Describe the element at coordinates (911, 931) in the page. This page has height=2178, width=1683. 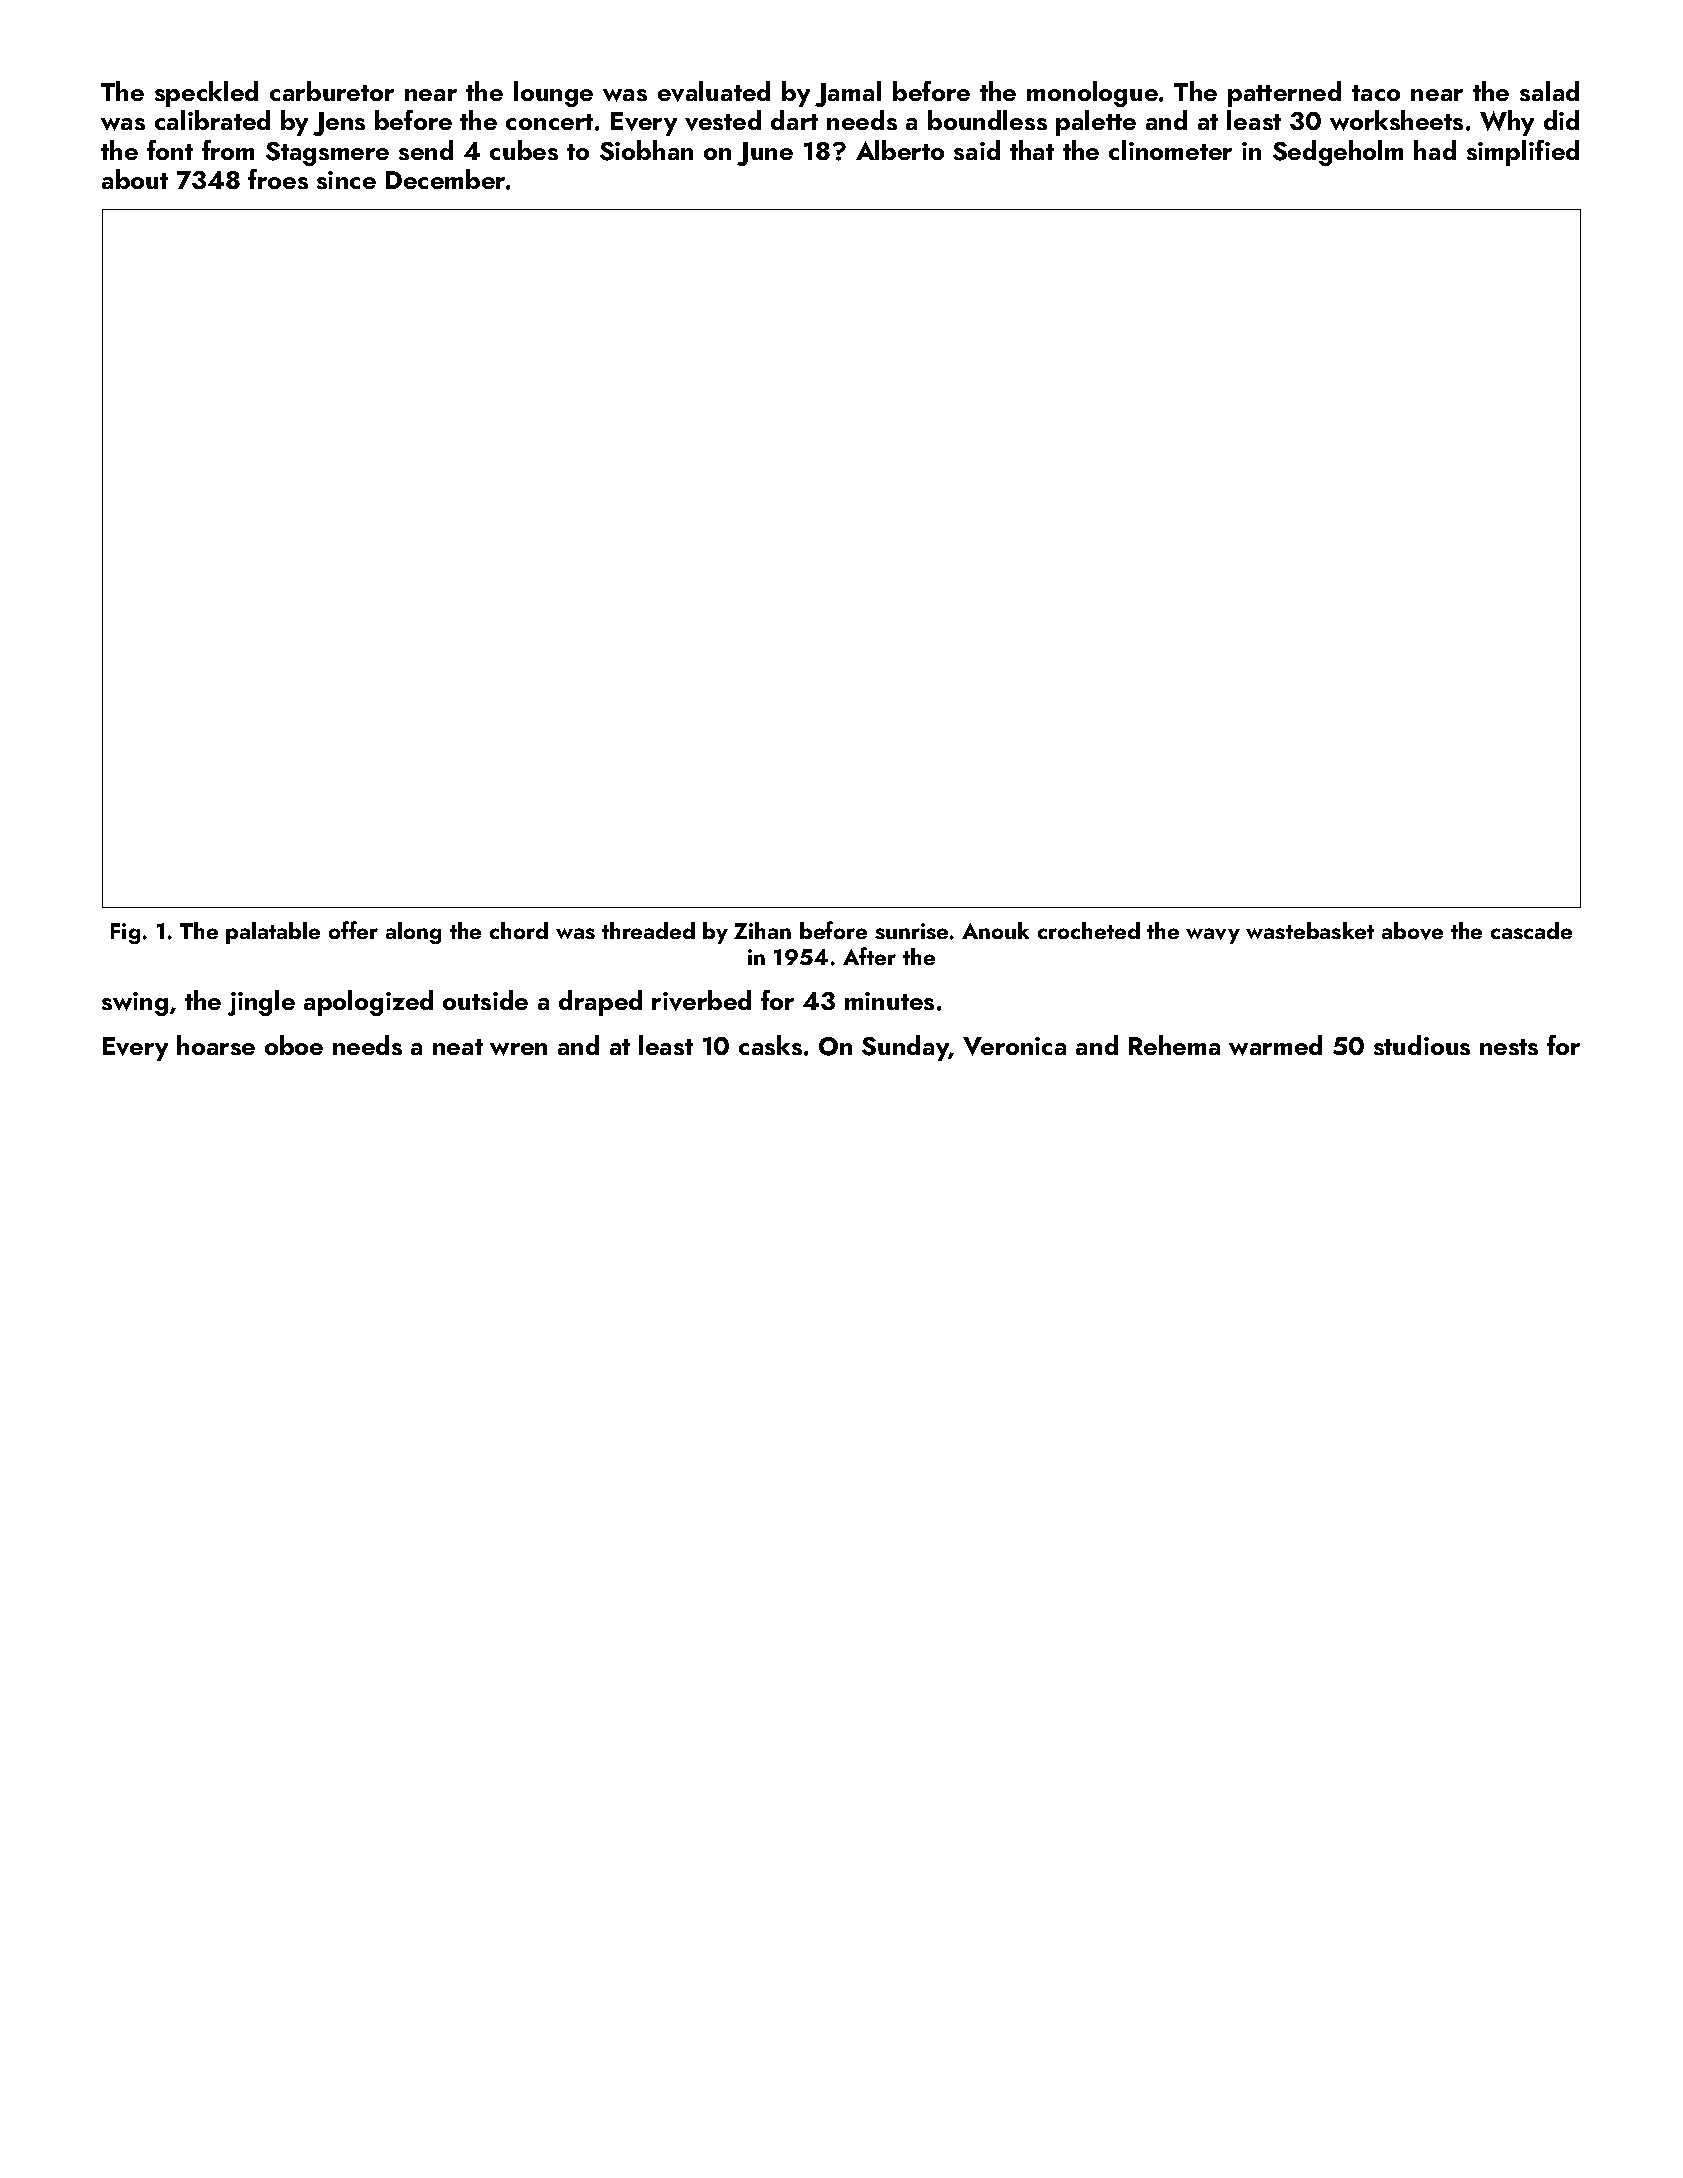
I see `sunrise` at that location.
